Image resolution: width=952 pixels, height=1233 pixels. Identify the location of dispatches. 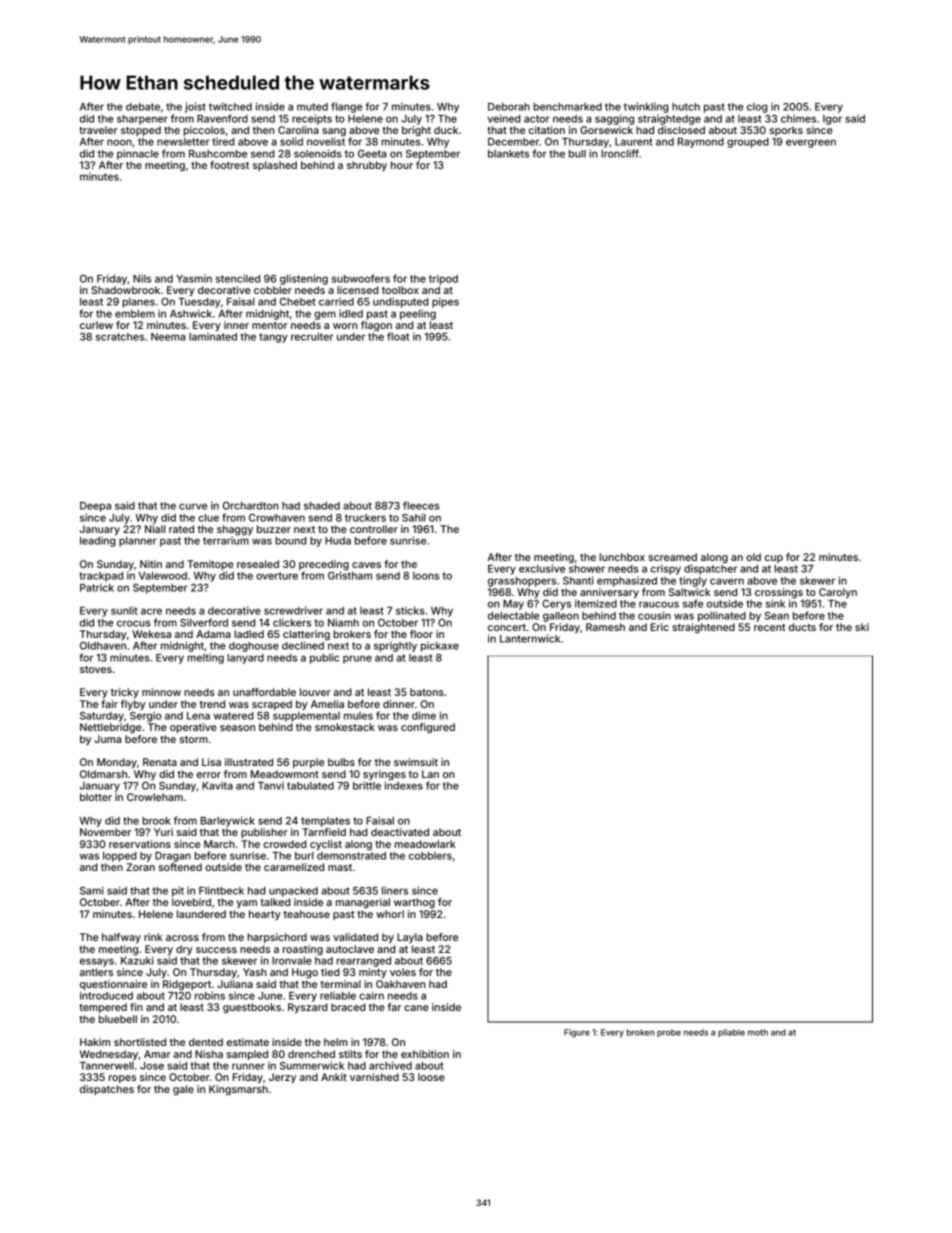
(107, 1090).
